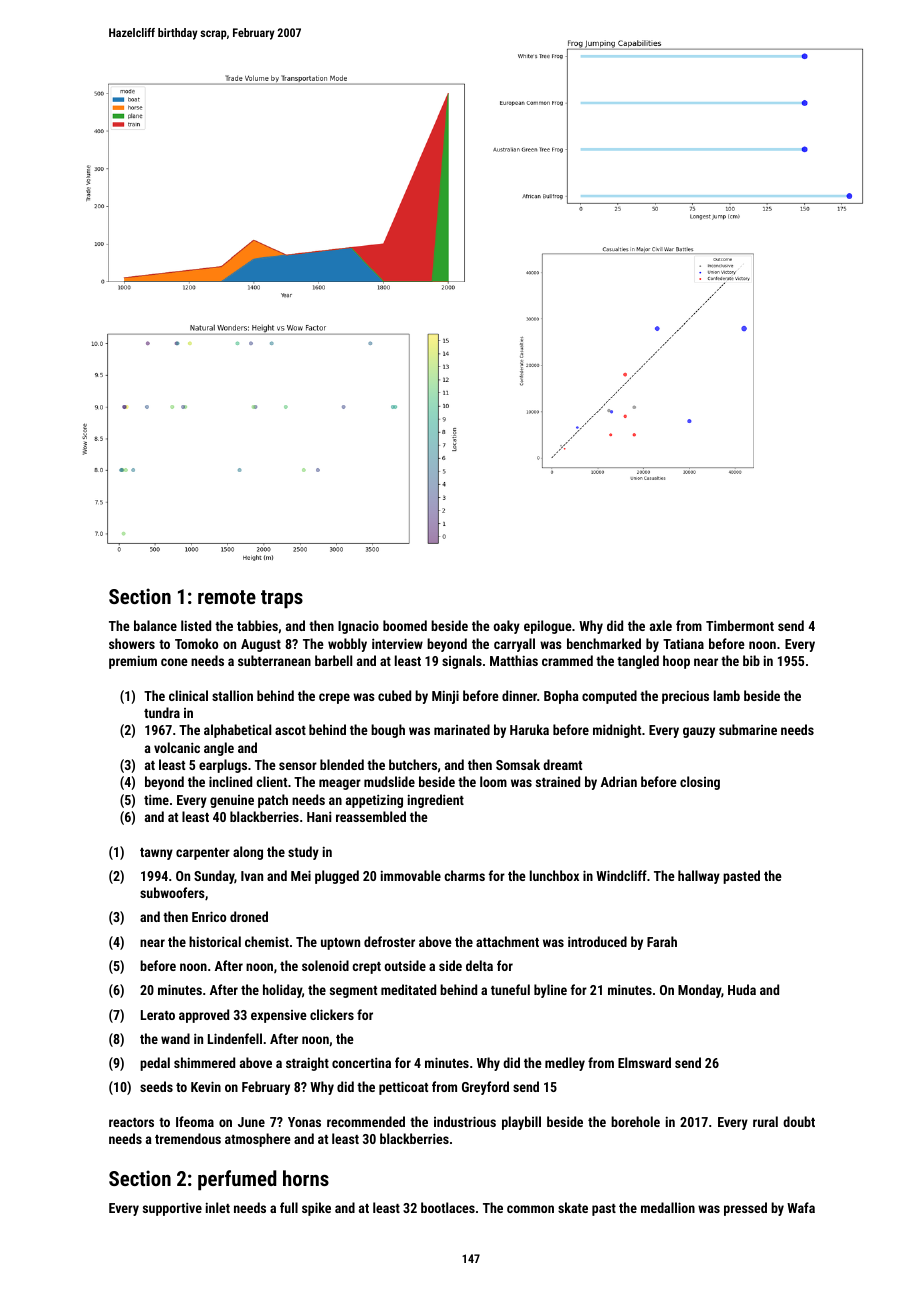 This screenshot has height=1308, width=924. I want to click on lunchbox, so click(554, 875).
